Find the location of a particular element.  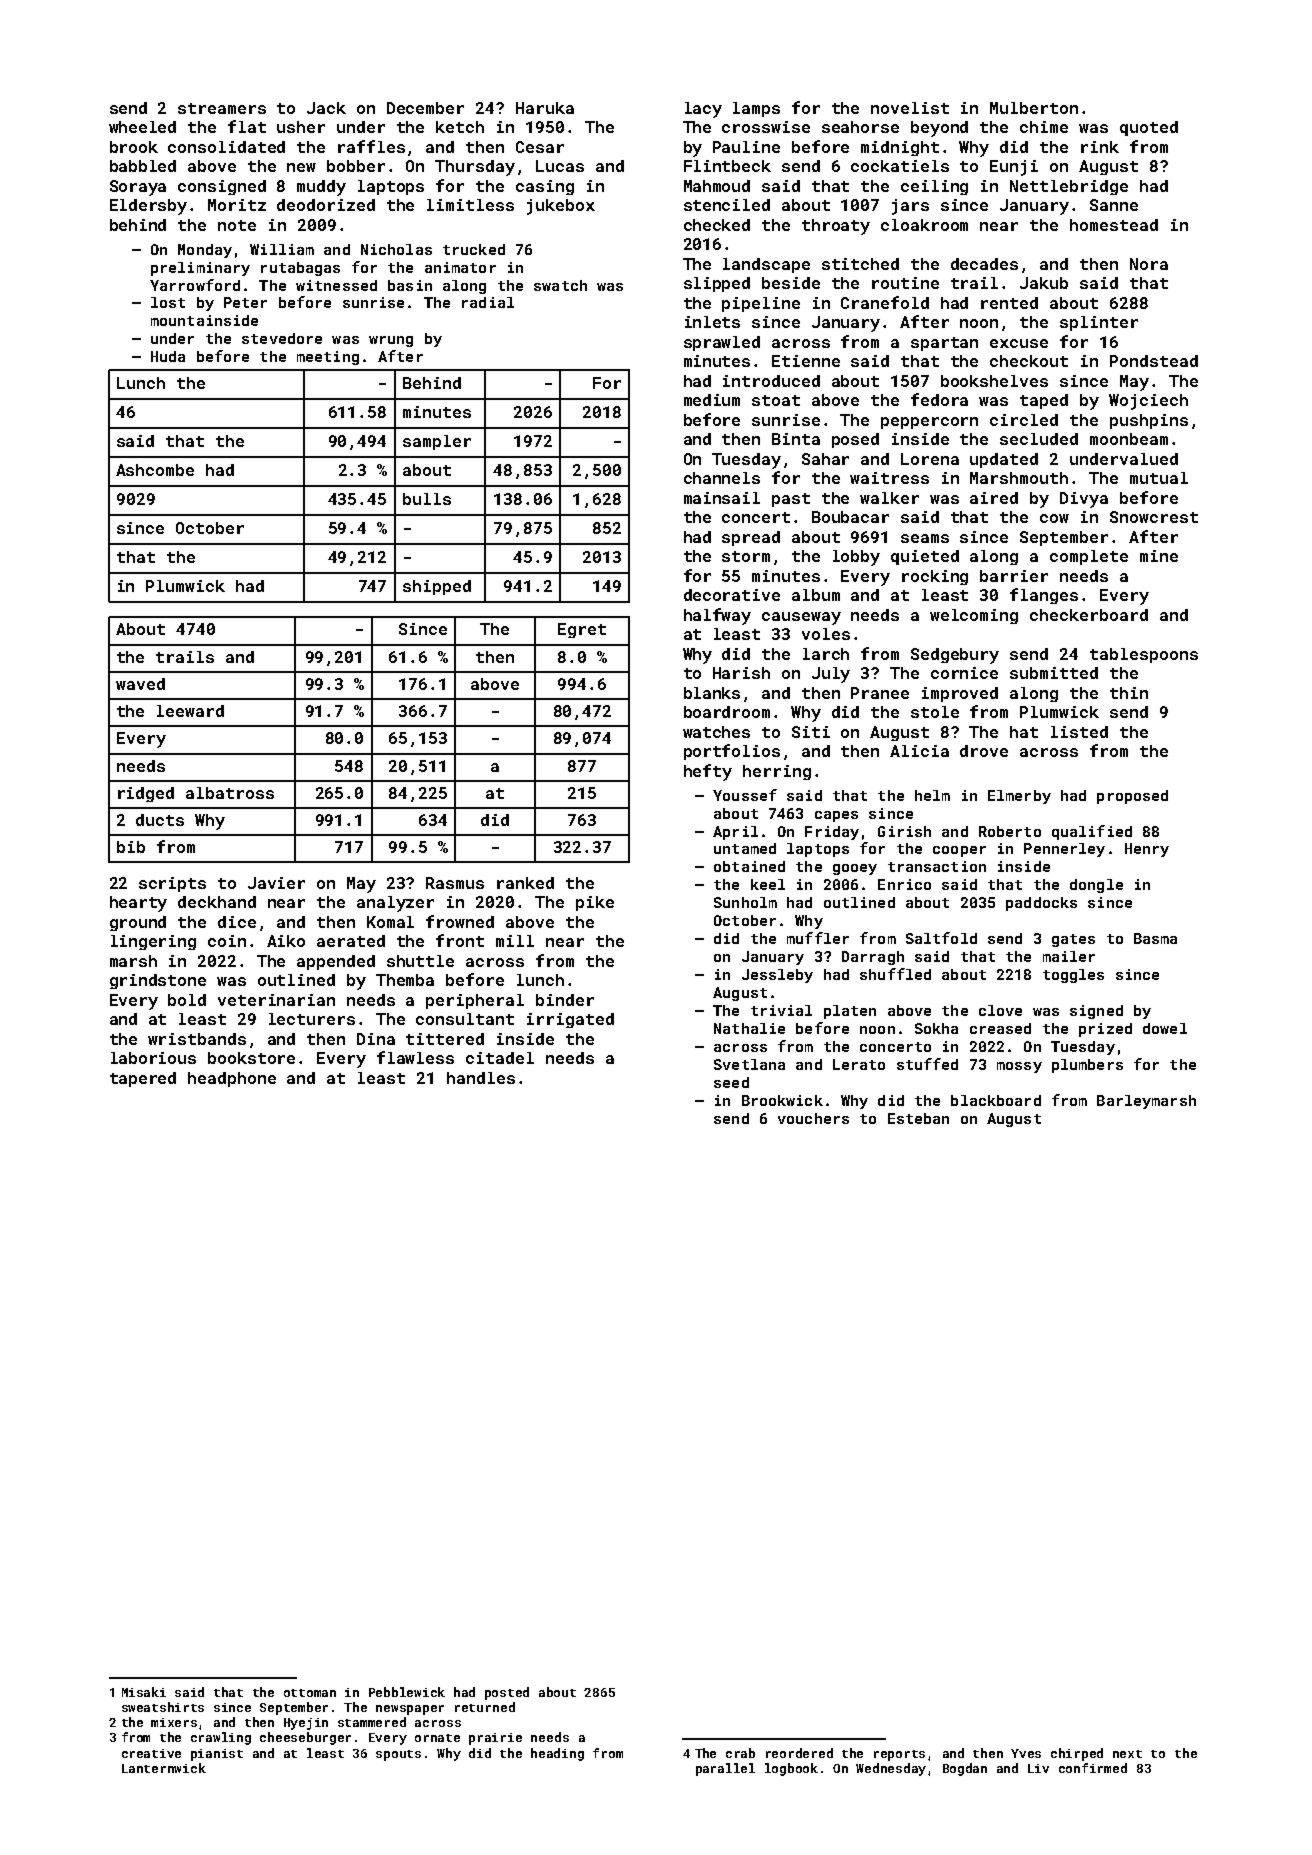

Lanternwick is located at coordinates (164, 1768).
